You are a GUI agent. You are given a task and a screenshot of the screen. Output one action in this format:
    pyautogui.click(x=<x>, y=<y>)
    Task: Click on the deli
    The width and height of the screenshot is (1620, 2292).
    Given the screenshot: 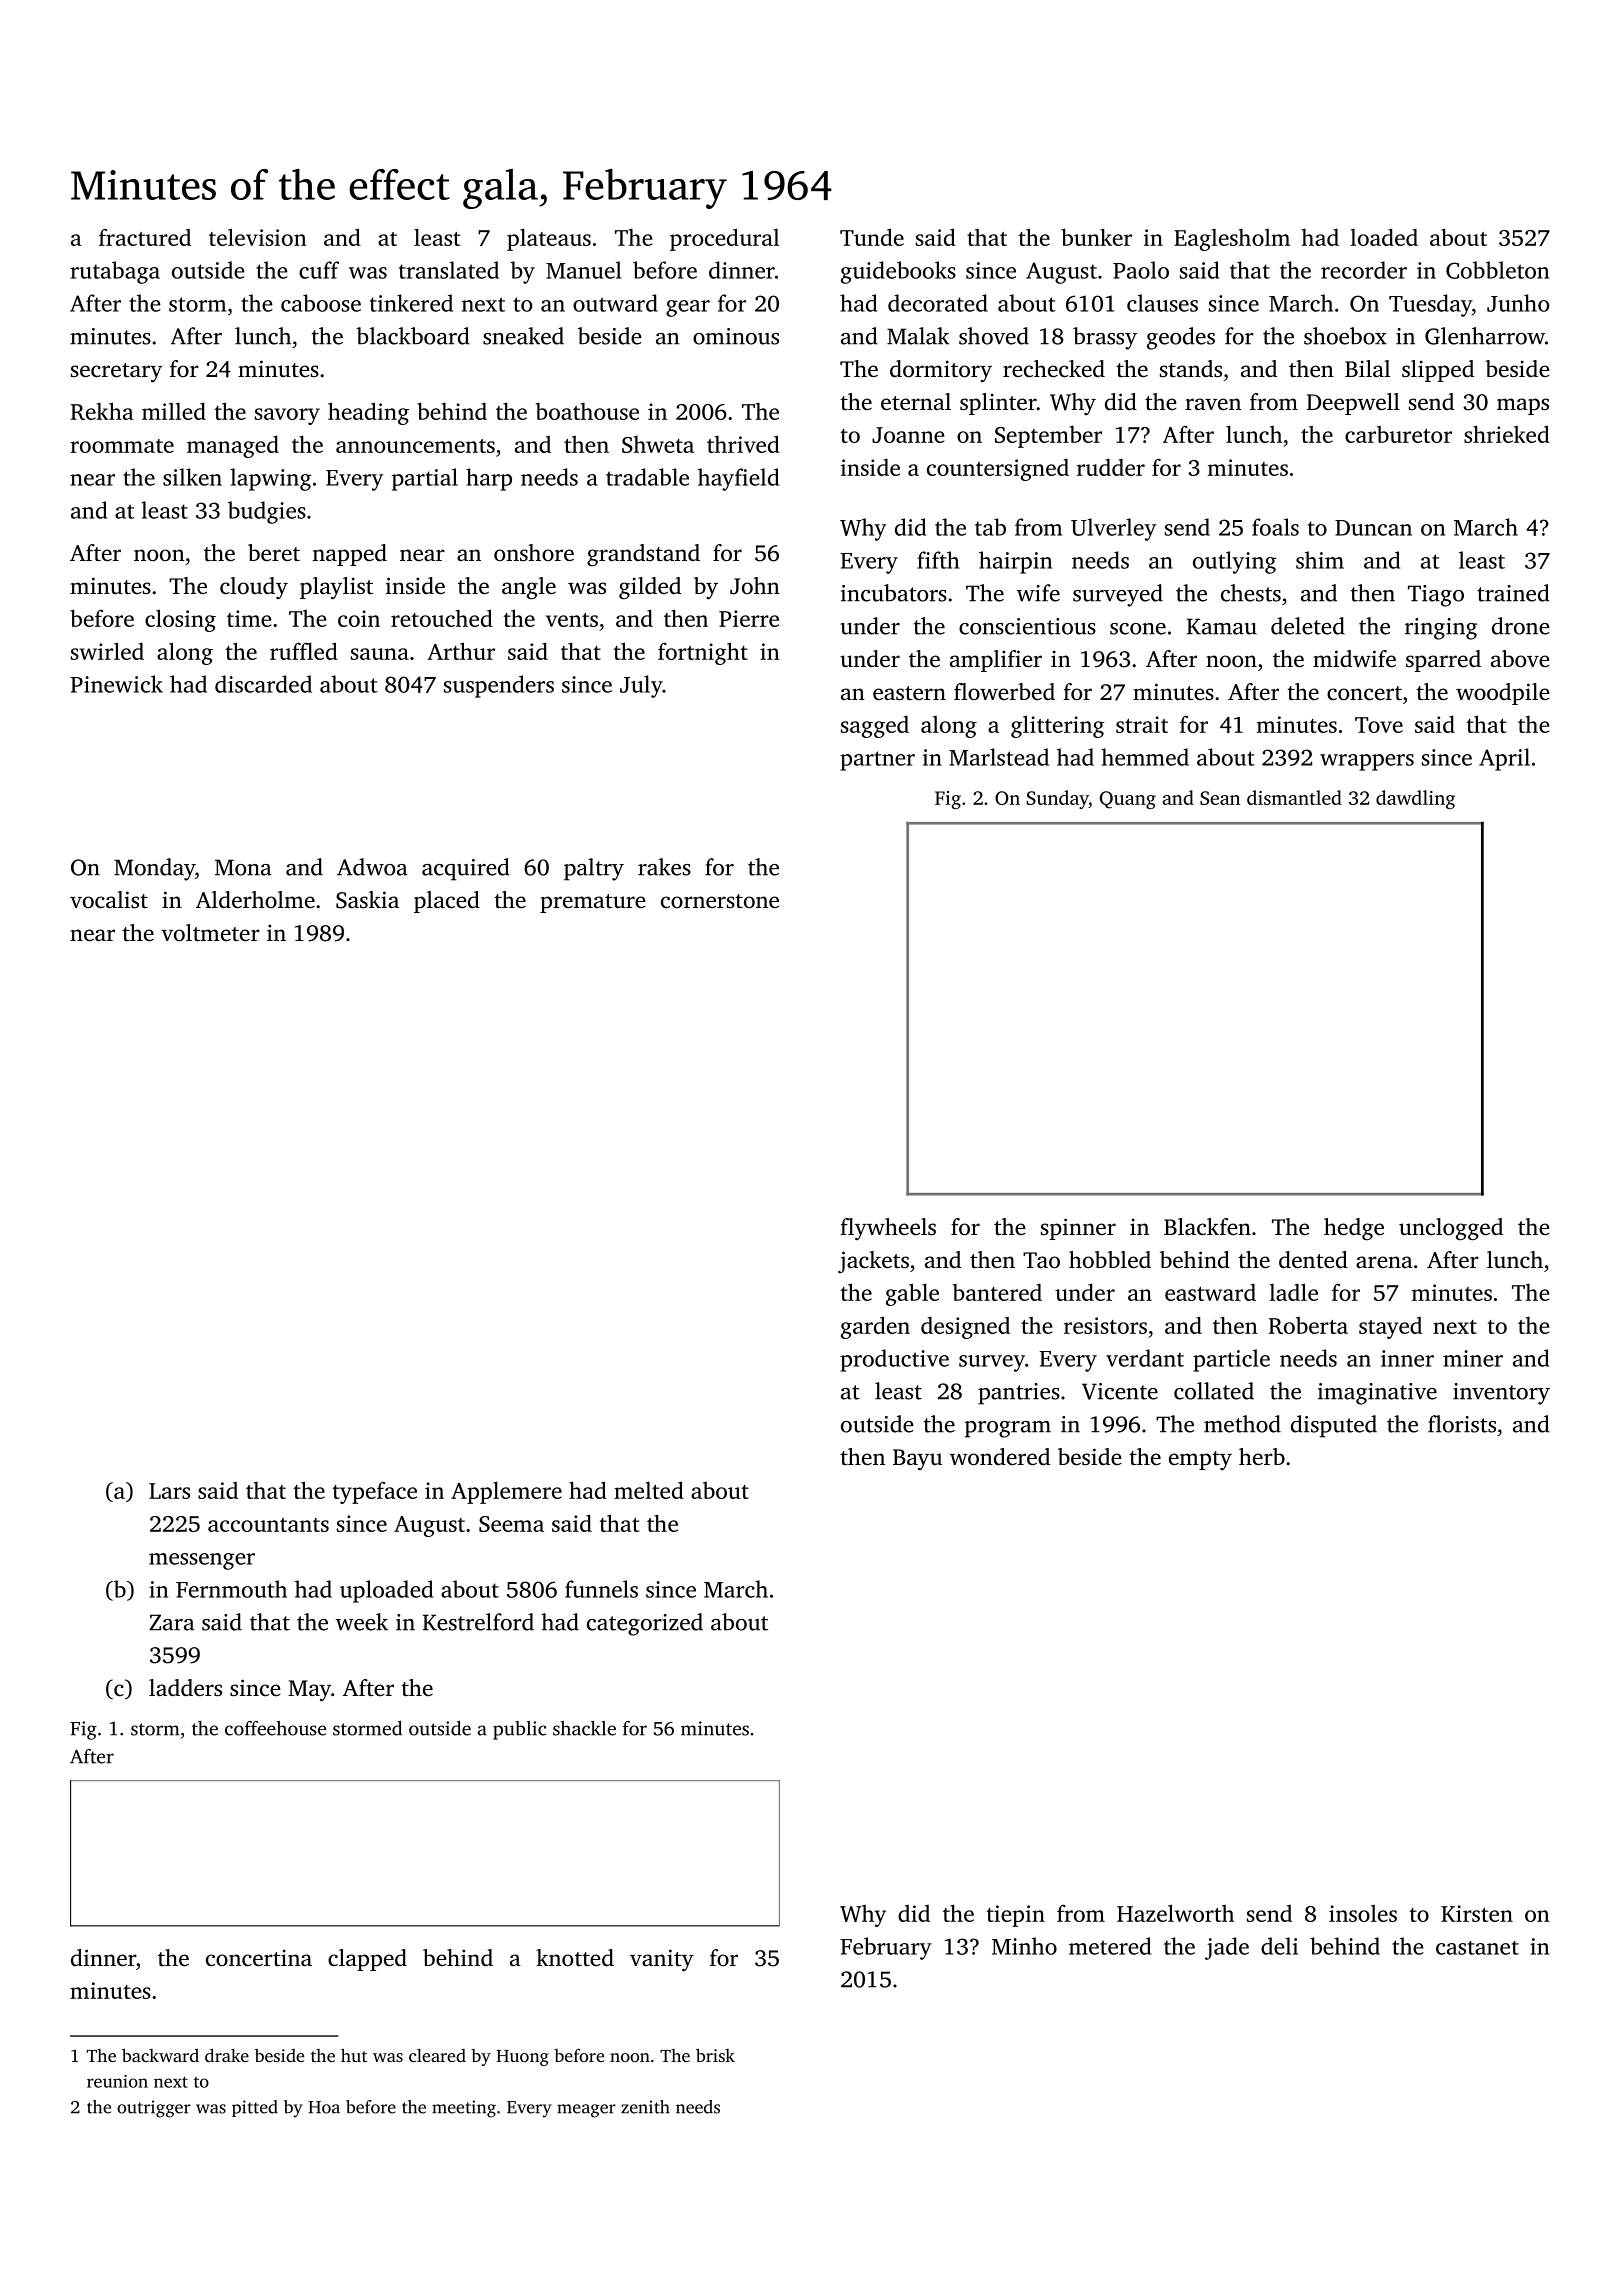 What is the action you would take?
    pyautogui.click(x=1279, y=1946)
